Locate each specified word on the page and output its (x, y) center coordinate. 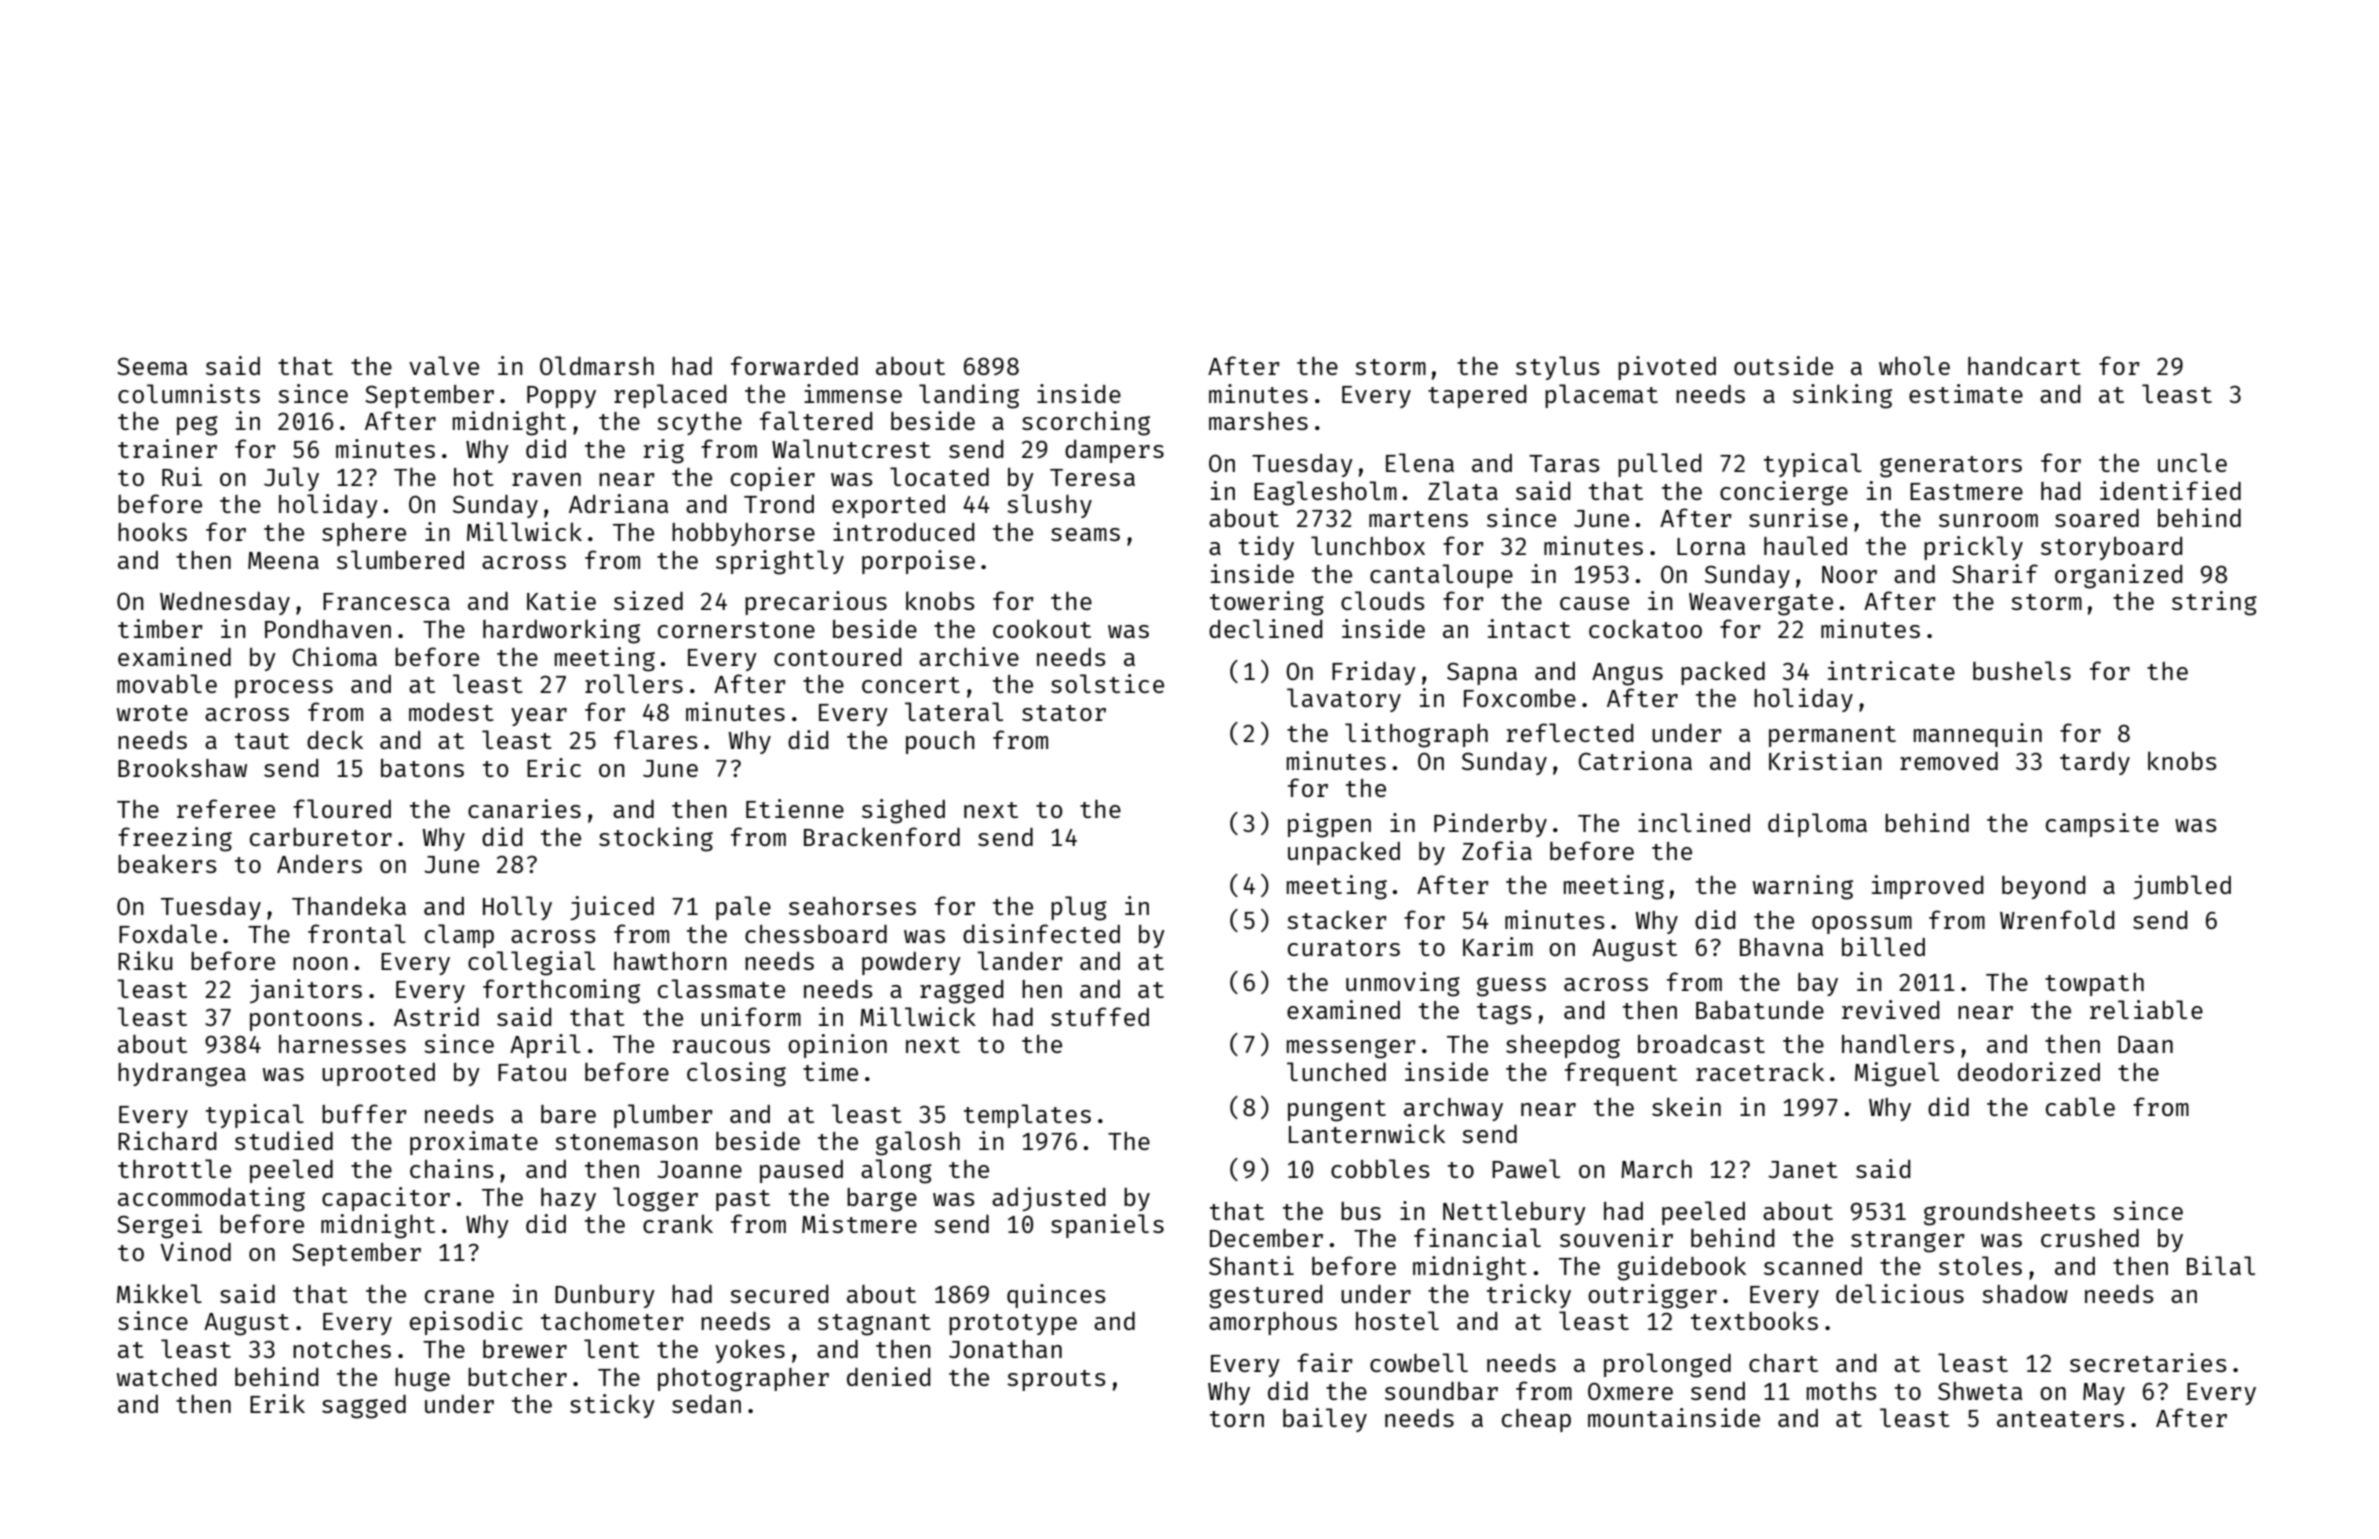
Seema (152, 366)
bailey (1325, 1420)
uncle (2192, 462)
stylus (1558, 368)
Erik (277, 1403)
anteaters (2060, 1419)
